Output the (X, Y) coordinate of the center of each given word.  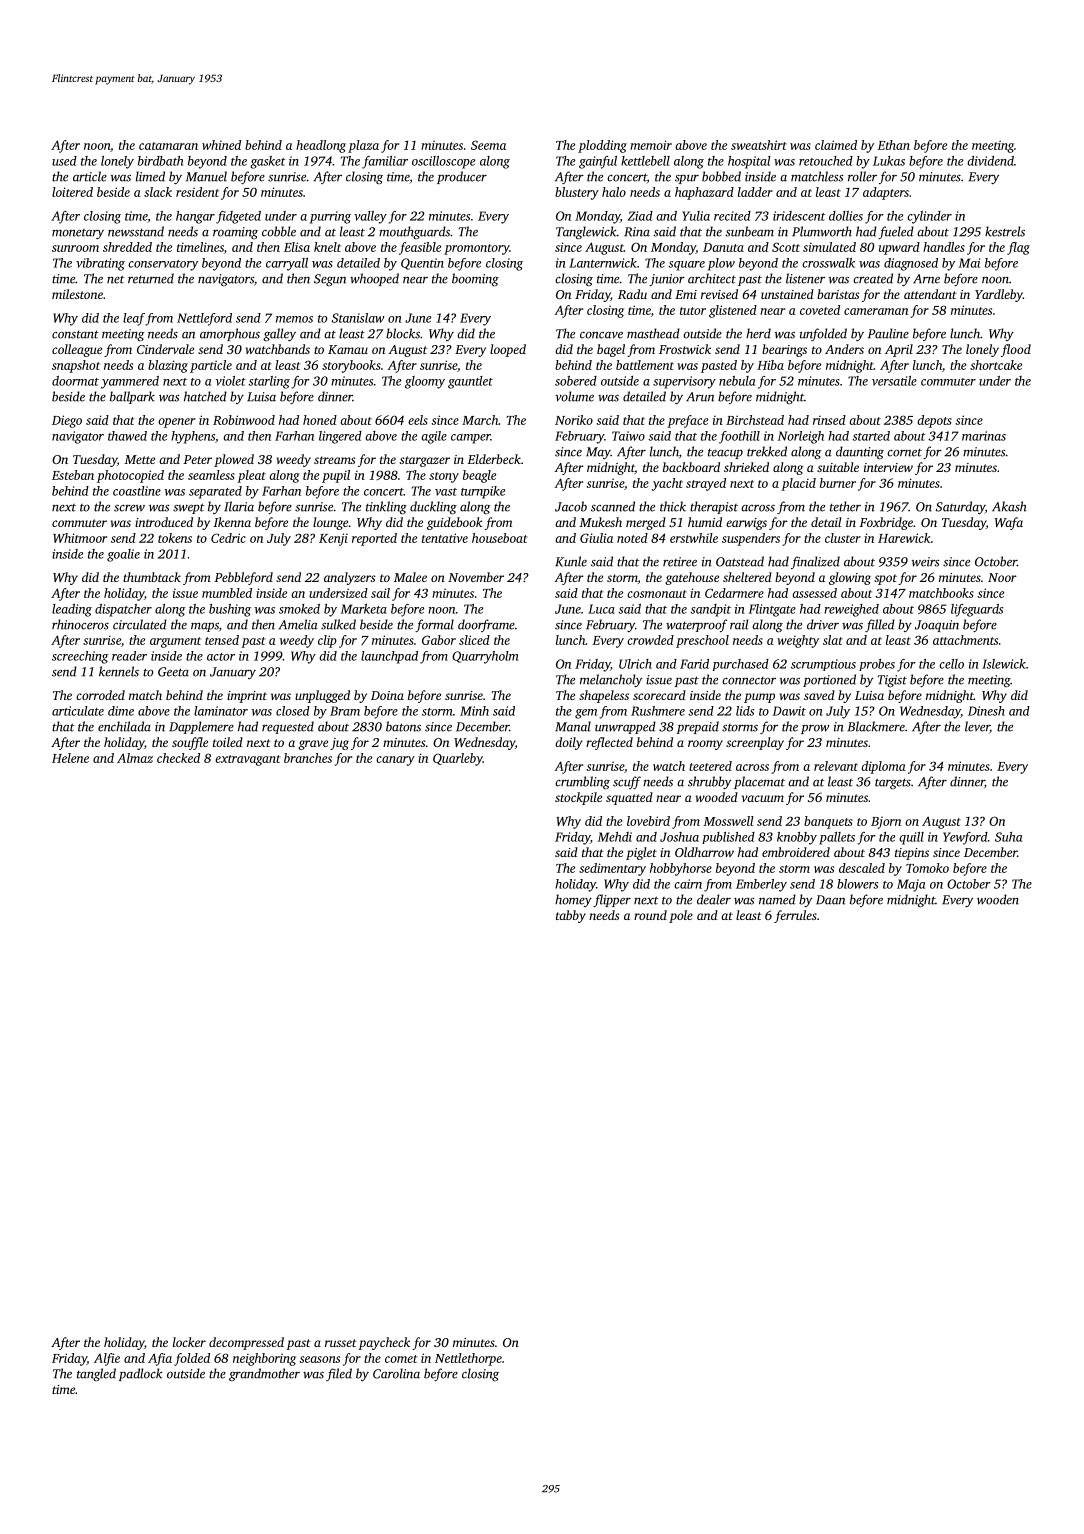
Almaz (135, 758)
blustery (577, 193)
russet (341, 1343)
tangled (96, 1374)
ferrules (795, 916)
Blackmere (876, 726)
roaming (235, 233)
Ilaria (239, 506)
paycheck (384, 1343)
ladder (755, 192)
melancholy (611, 680)
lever (977, 727)
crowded (650, 640)
